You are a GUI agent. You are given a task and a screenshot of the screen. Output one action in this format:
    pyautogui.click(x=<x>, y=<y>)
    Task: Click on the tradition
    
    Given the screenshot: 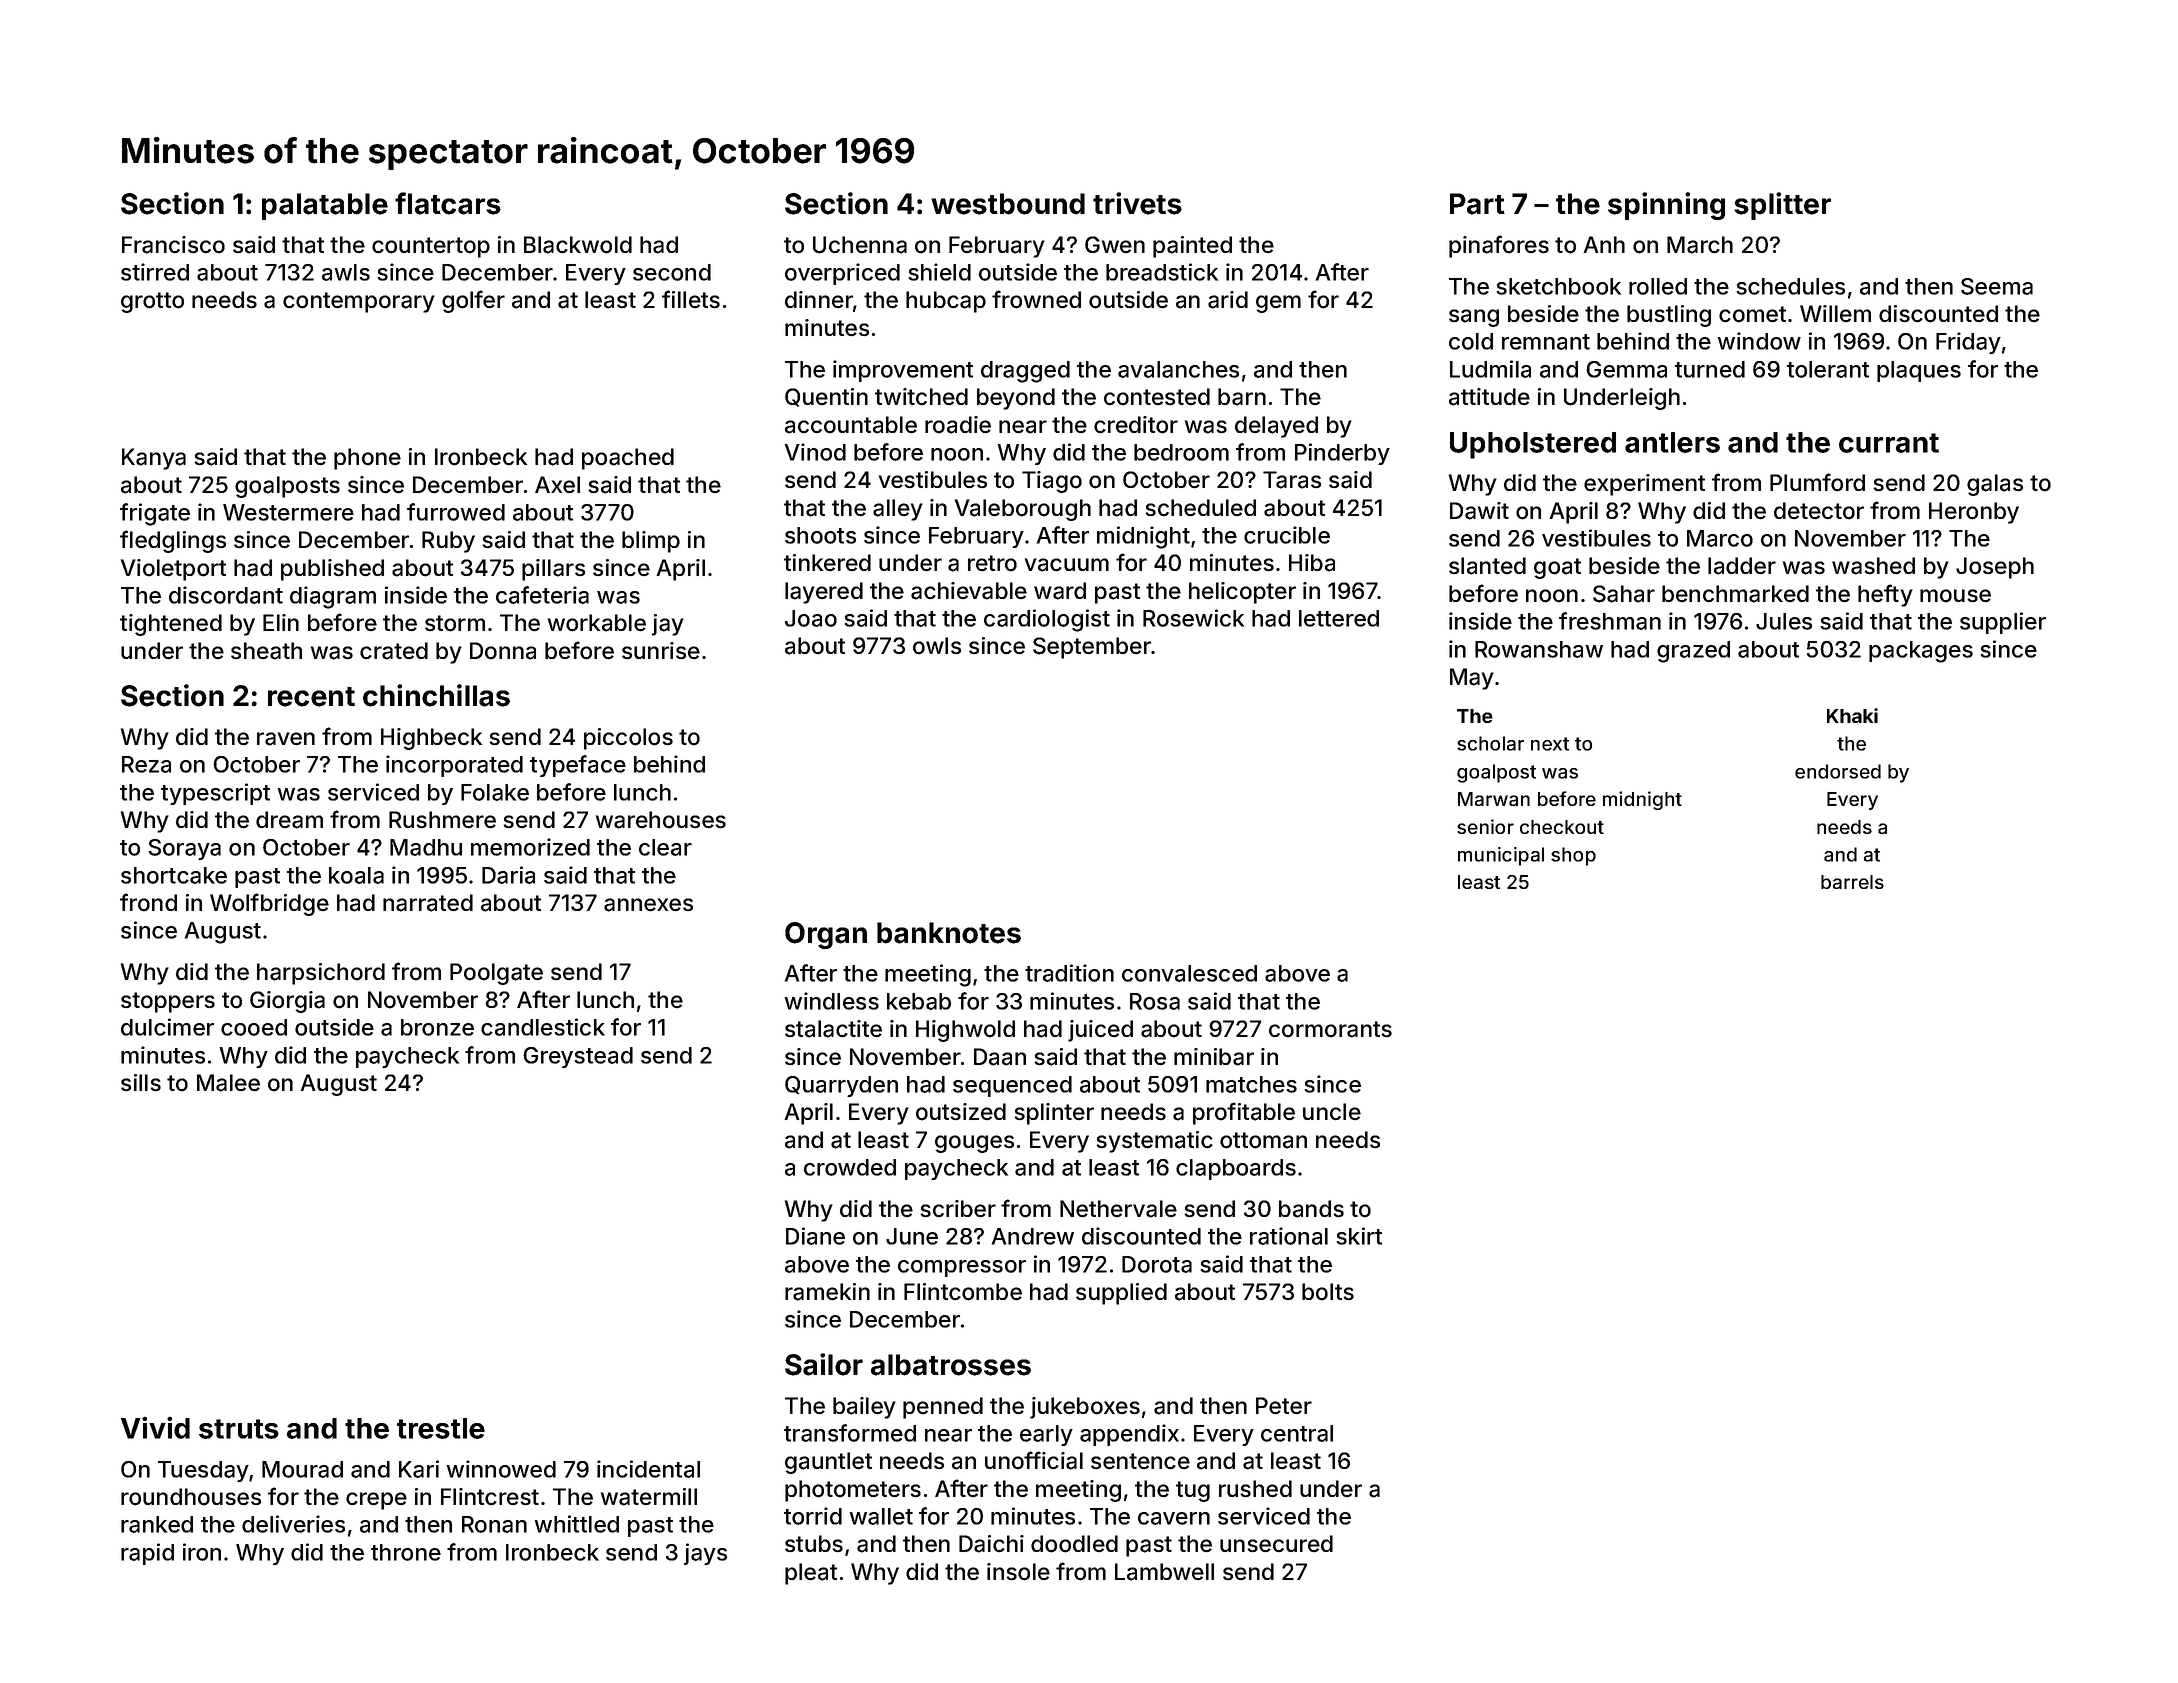 What is the action you would take?
    pyautogui.click(x=1069, y=973)
